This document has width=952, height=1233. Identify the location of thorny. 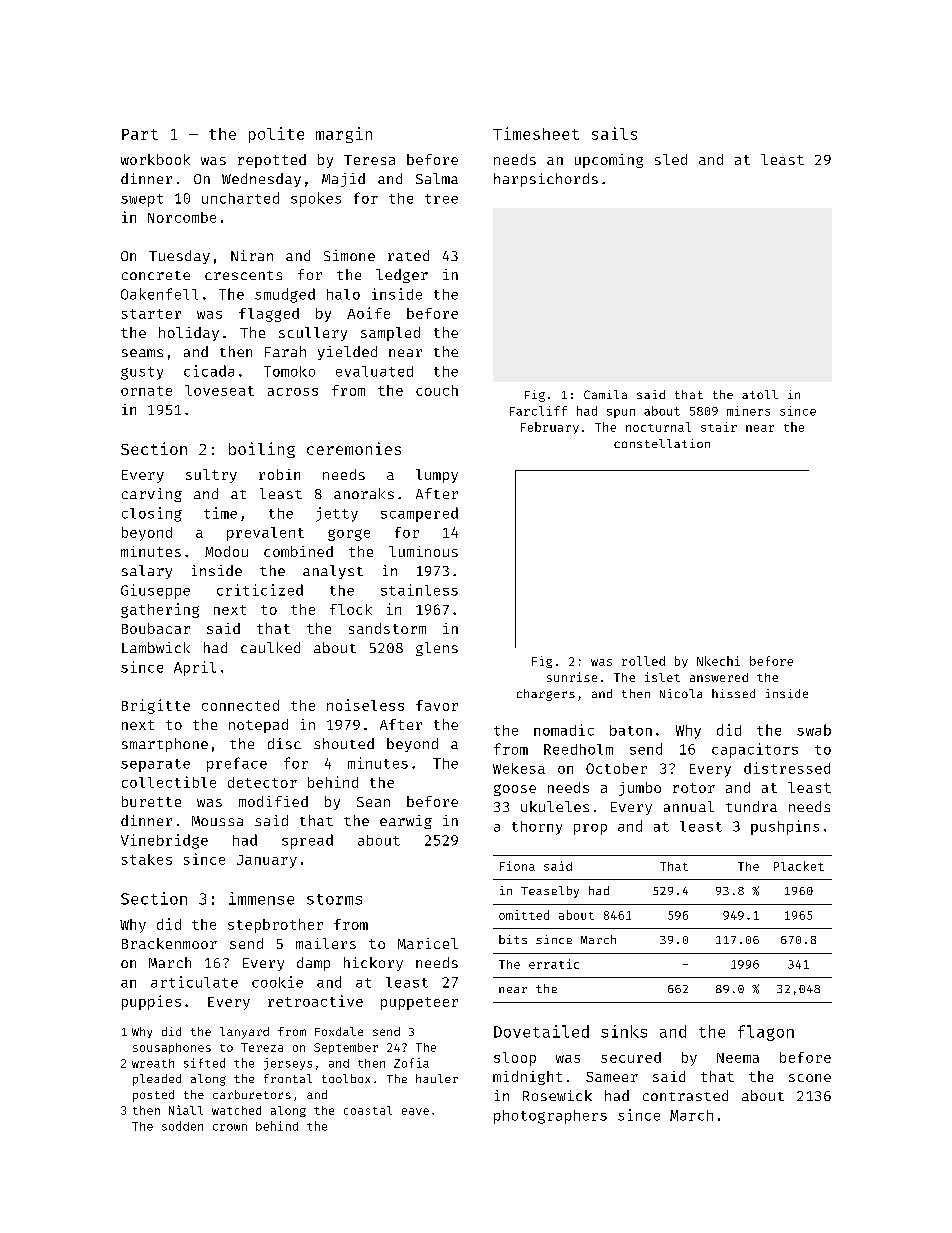
(537, 828).
